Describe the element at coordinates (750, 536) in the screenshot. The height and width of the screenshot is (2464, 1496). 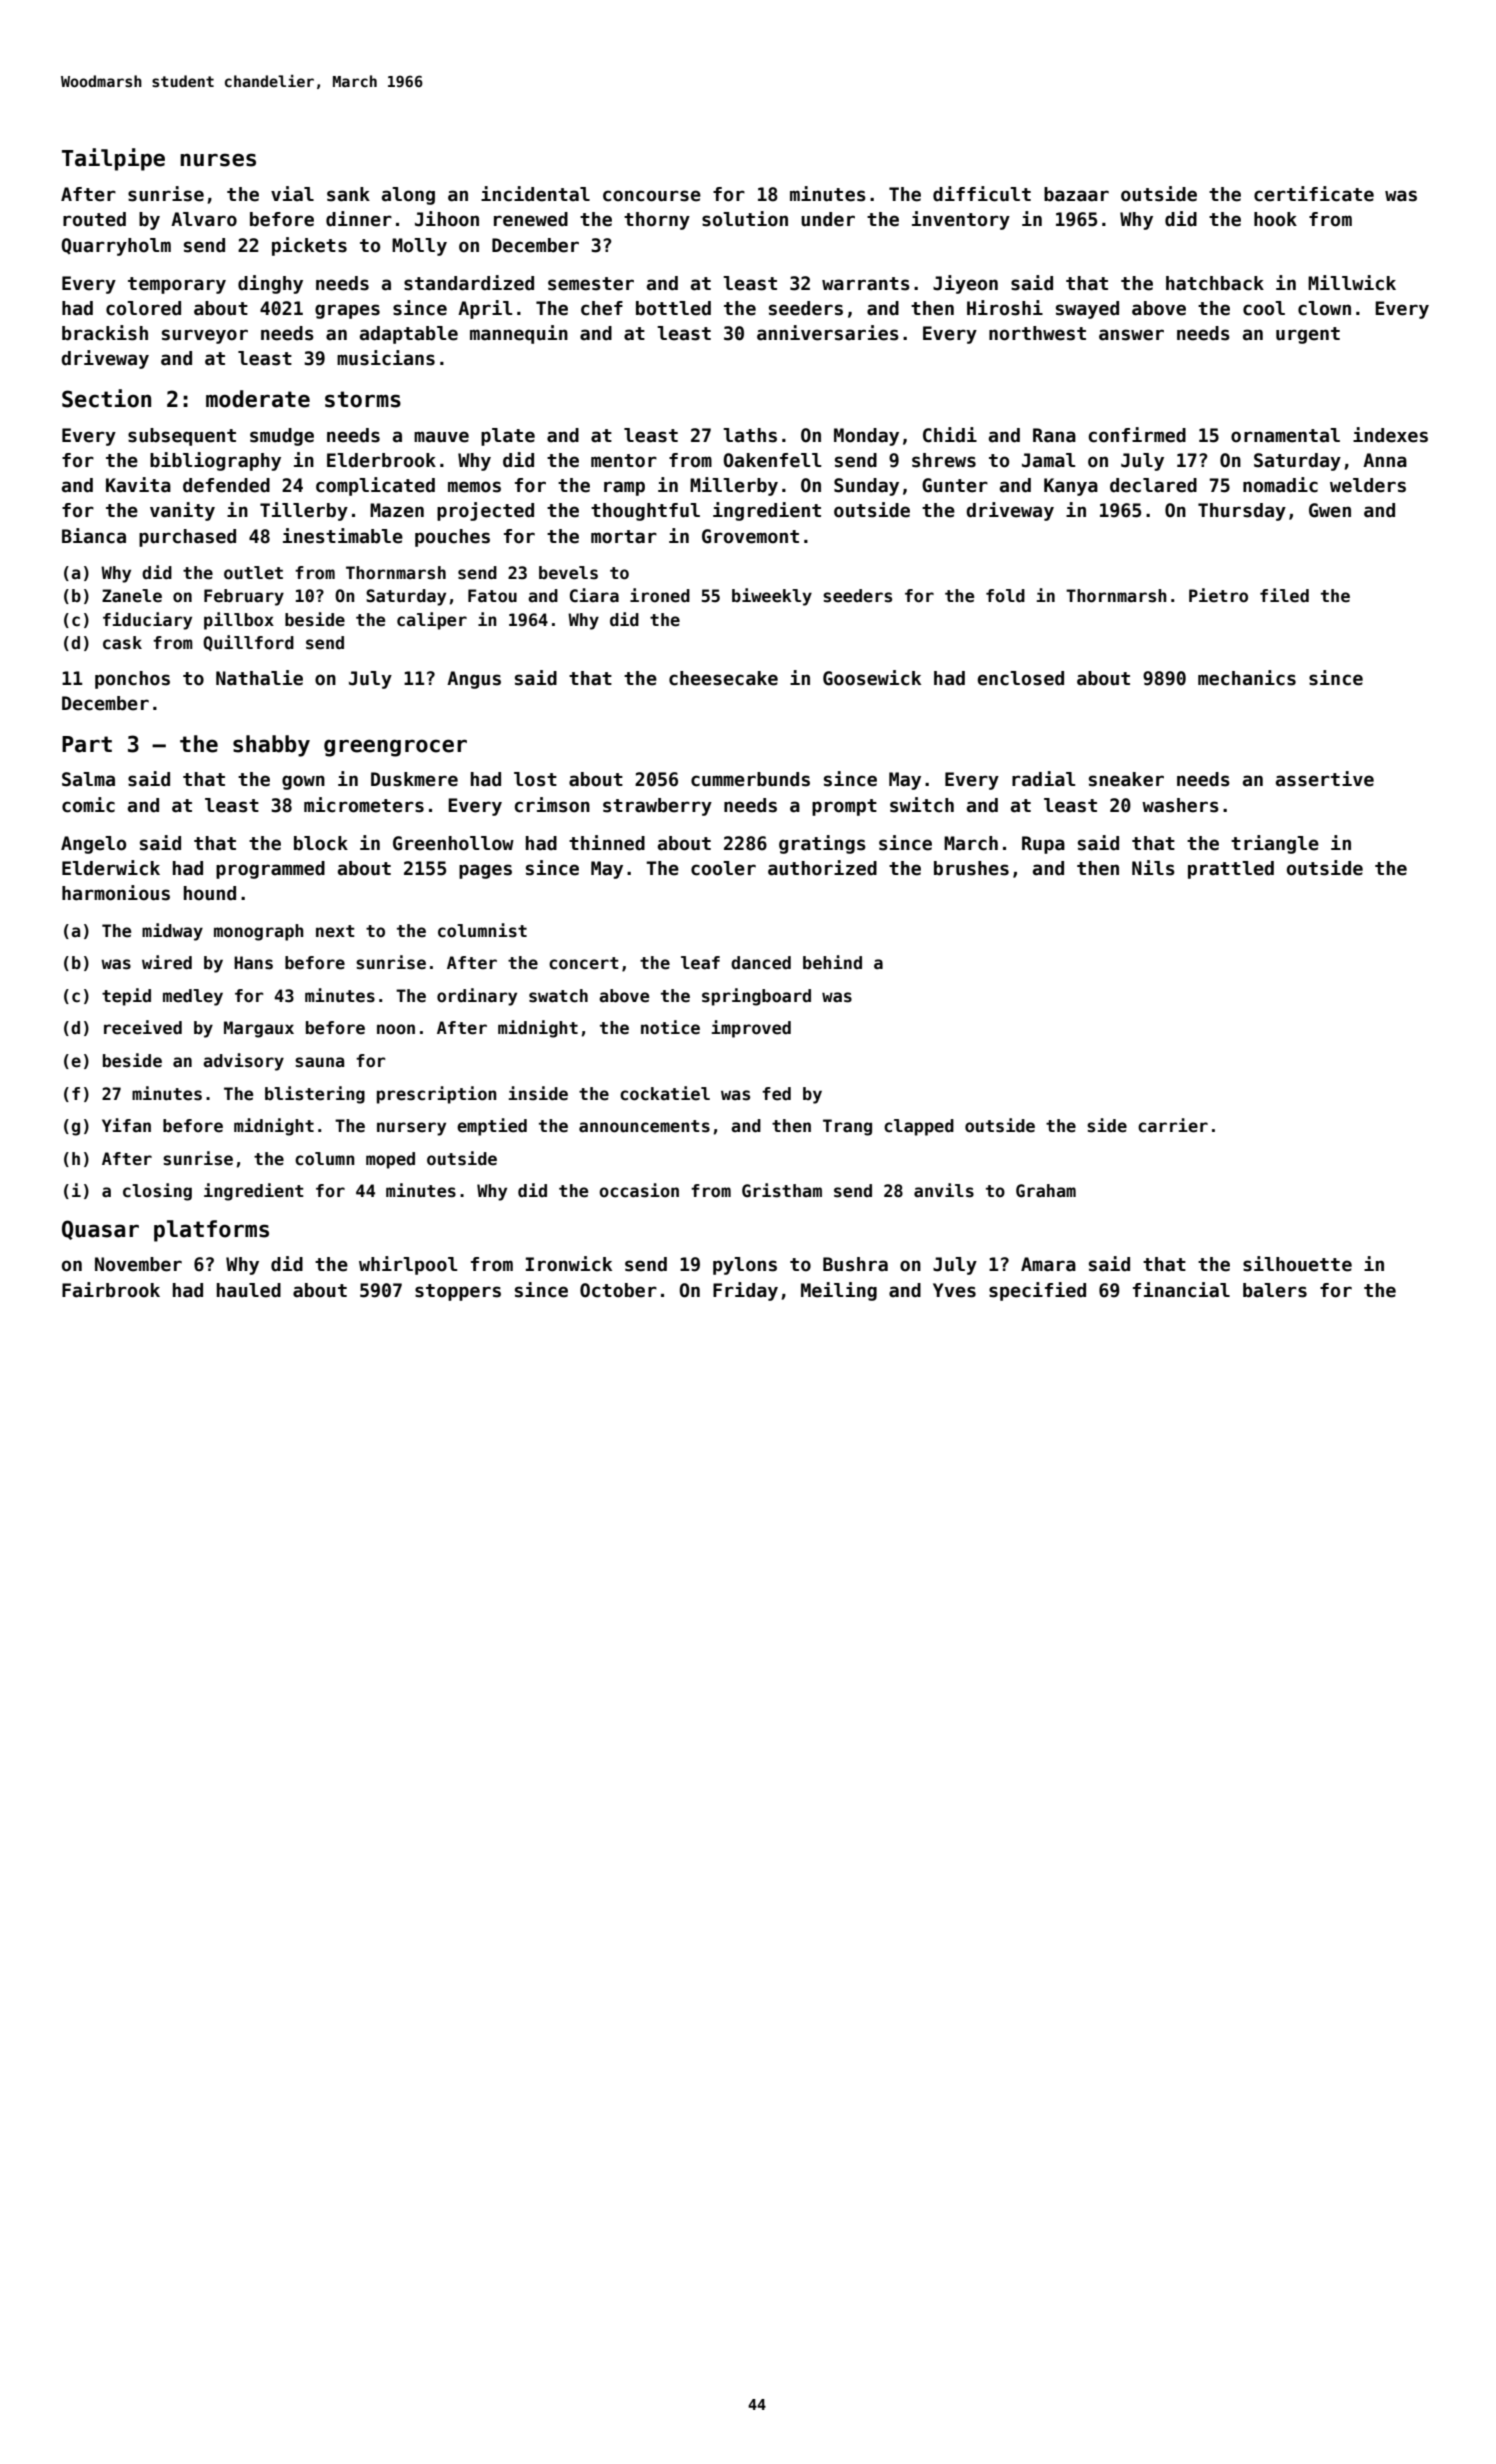
I see `Grovemont` at that location.
